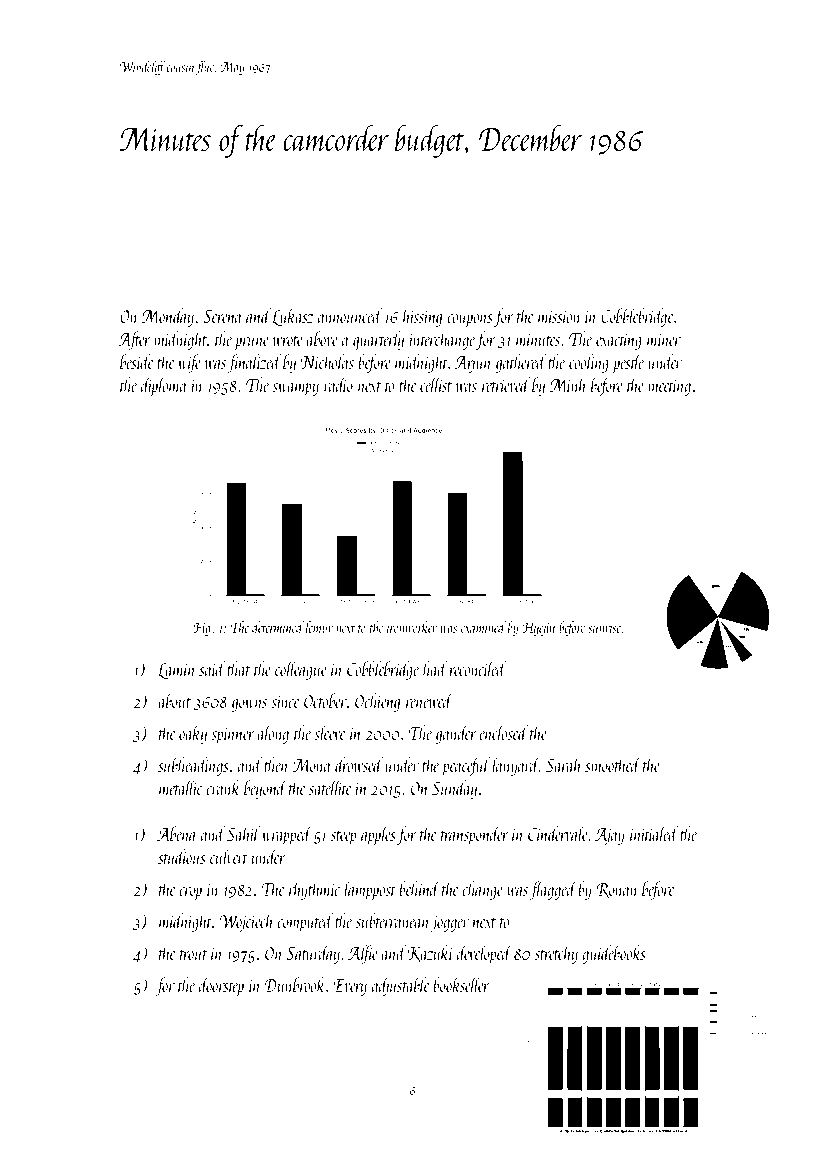 The height and width of the image is (1163, 819). What do you see at coordinates (378, 835) in the image?
I see `apples` at bounding box center [378, 835].
